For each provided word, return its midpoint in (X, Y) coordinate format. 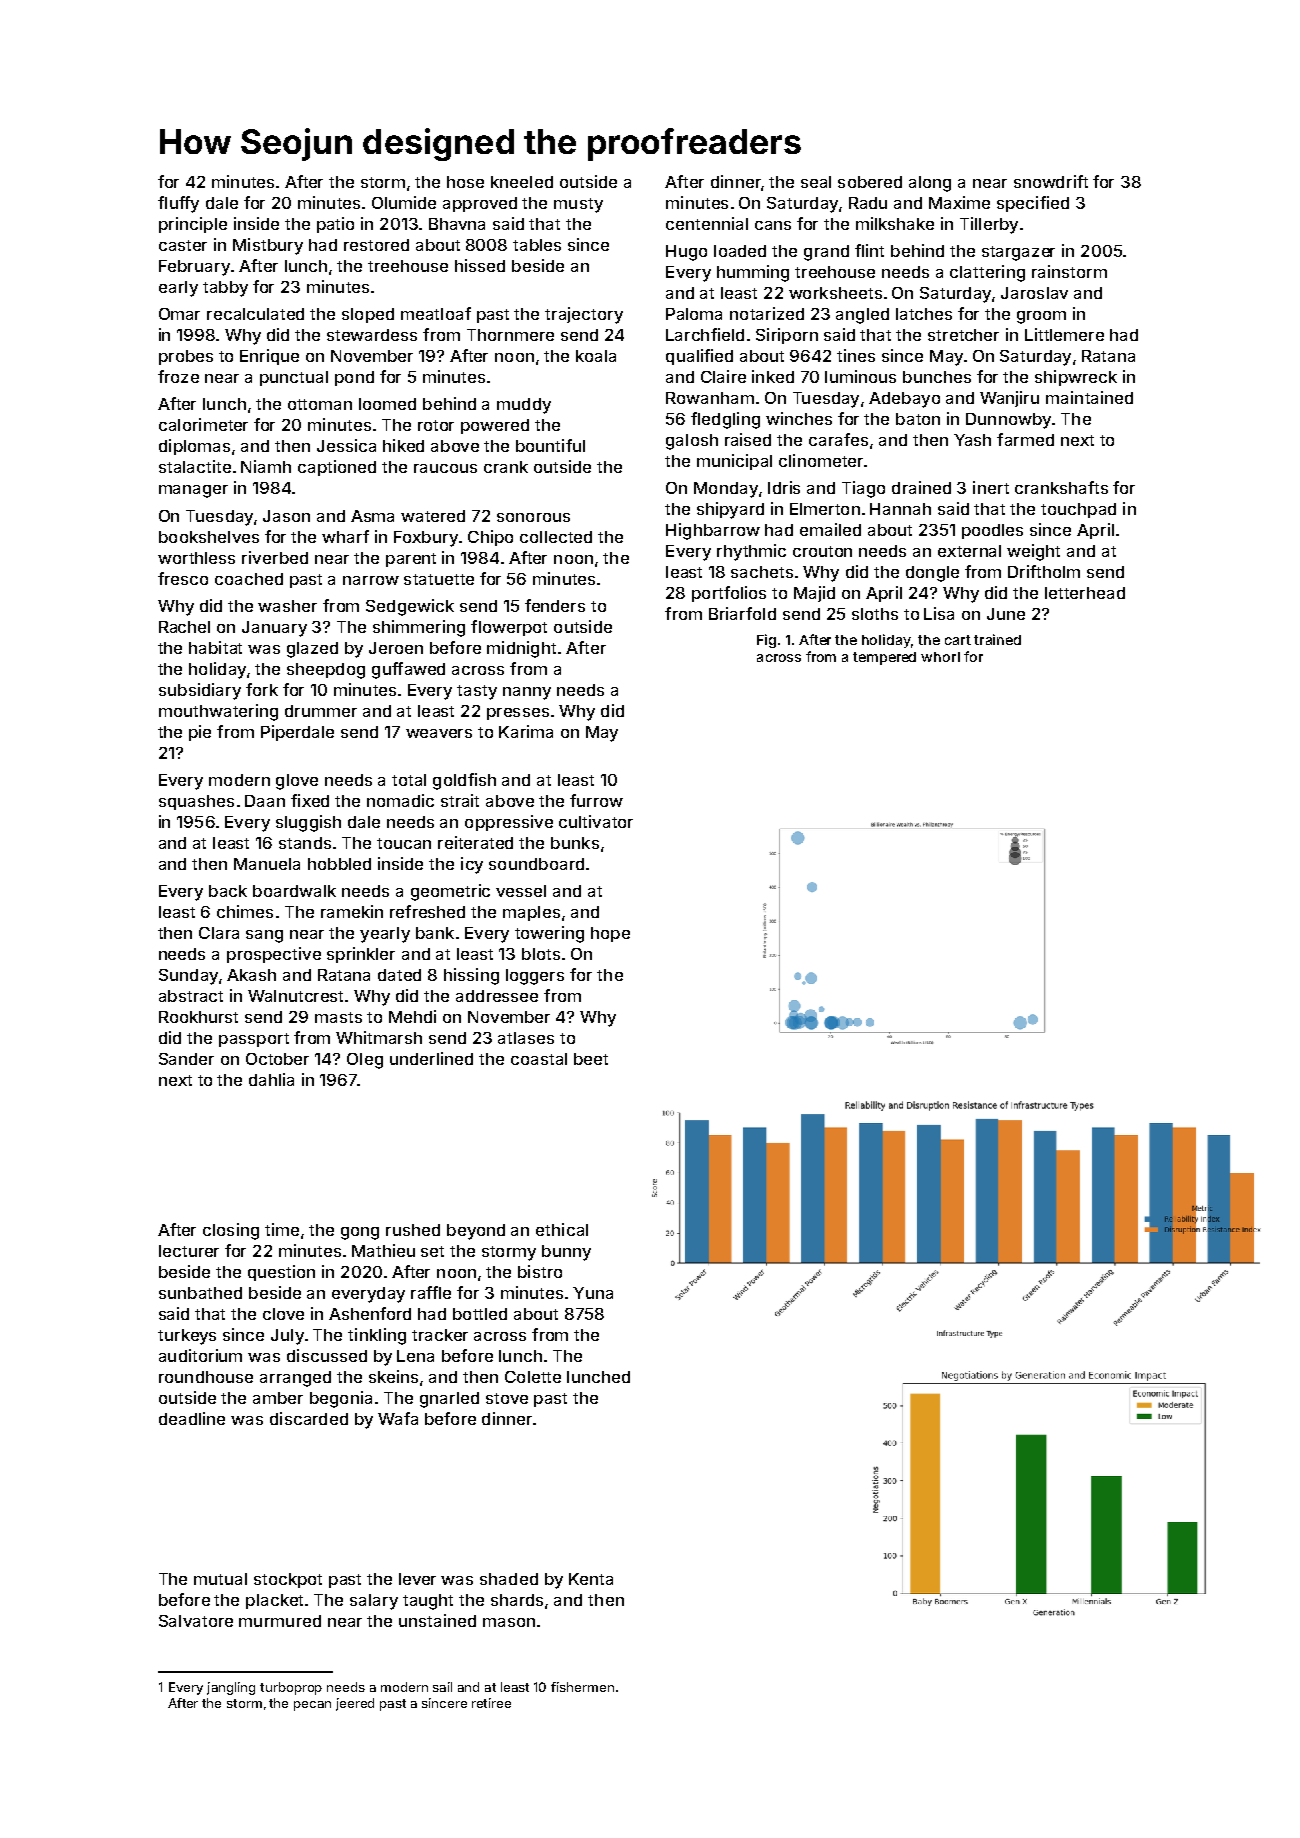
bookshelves (209, 537)
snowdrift (1051, 181)
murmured (280, 1621)
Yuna (593, 1293)
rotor (436, 425)
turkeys (187, 1337)
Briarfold (742, 613)
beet (591, 1059)
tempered (884, 658)
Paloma (694, 314)
